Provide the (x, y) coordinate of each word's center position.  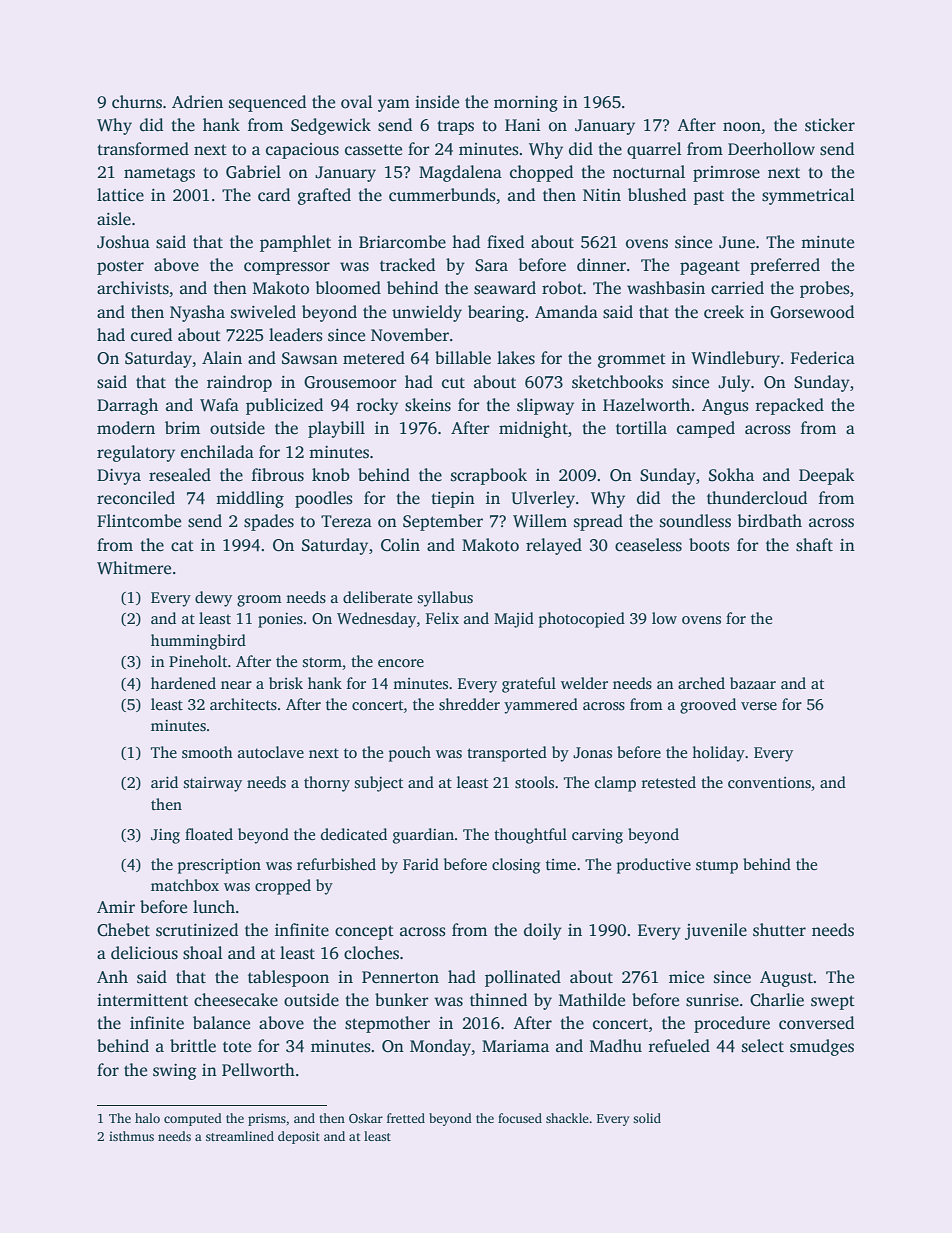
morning (526, 104)
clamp (615, 784)
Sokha (731, 475)
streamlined (240, 1136)
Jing (165, 836)
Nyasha (197, 313)
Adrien (197, 102)
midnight (533, 429)
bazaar (753, 683)
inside (437, 102)
